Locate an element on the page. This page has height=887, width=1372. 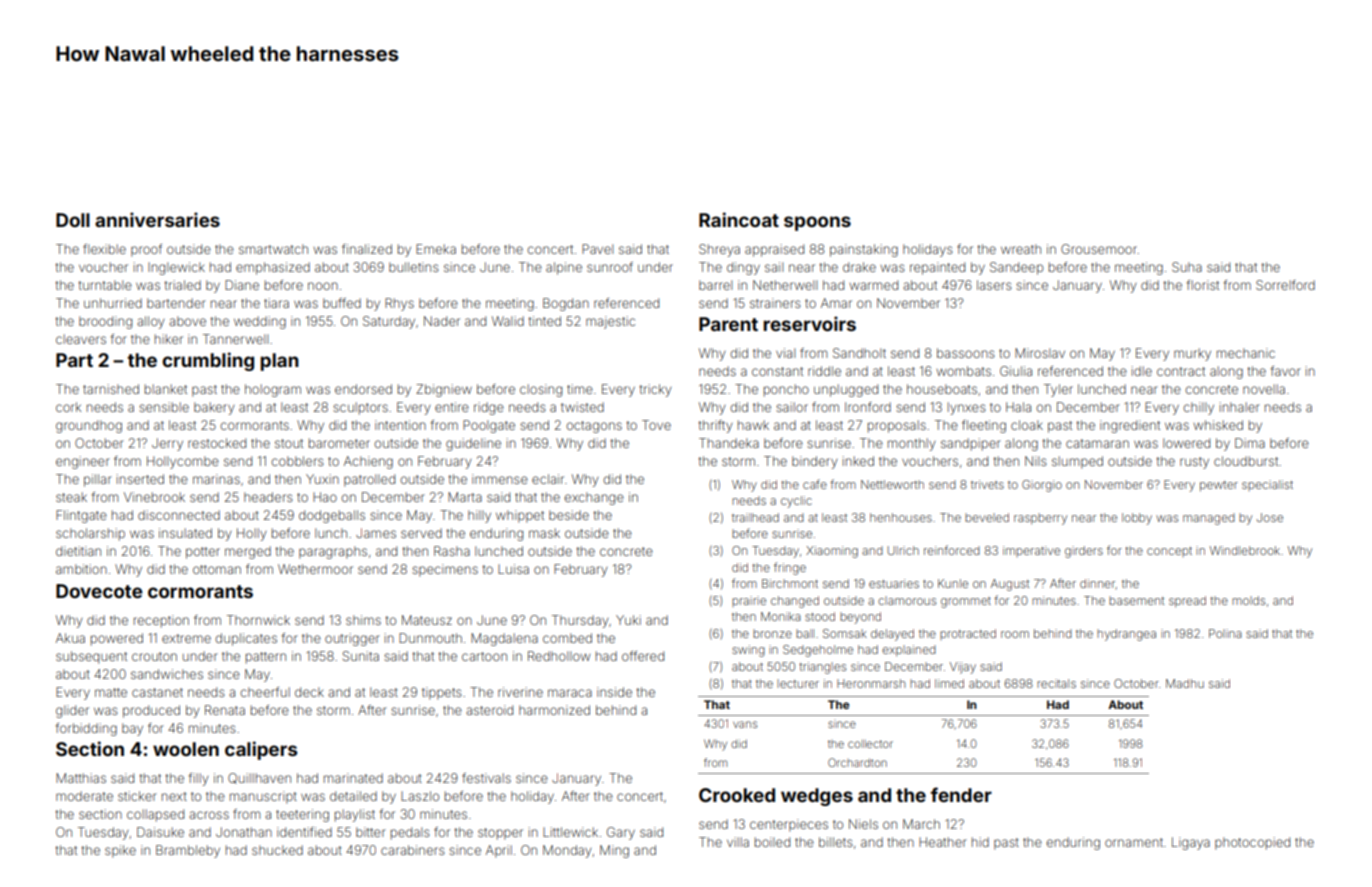
Raincoat is located at coordinates (739, 219).
